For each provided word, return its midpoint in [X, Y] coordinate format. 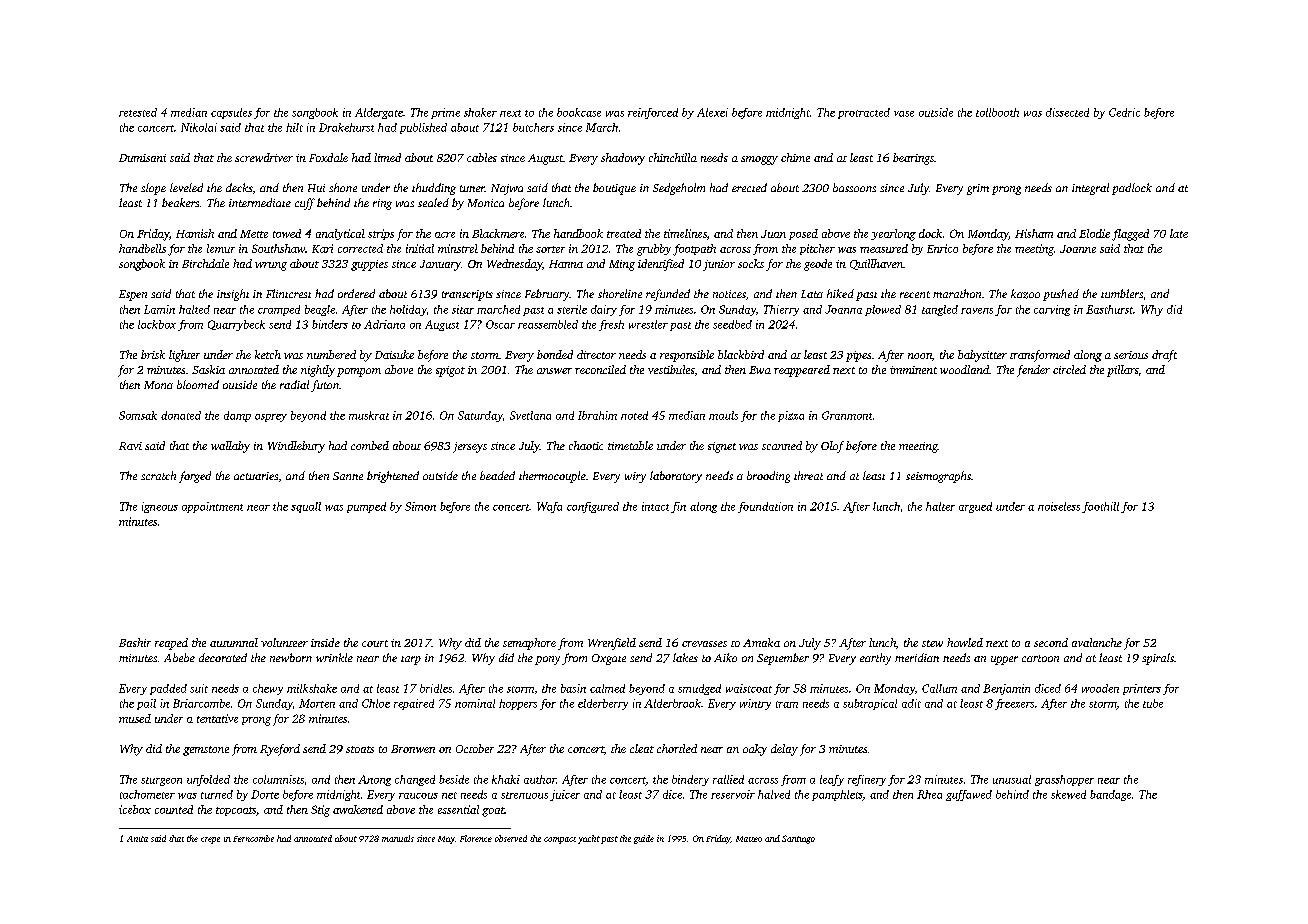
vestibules [671, 369]
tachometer [147, 794]
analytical [340, 234]
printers [1142, 689]
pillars [1122, 371]
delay [784, 750]
